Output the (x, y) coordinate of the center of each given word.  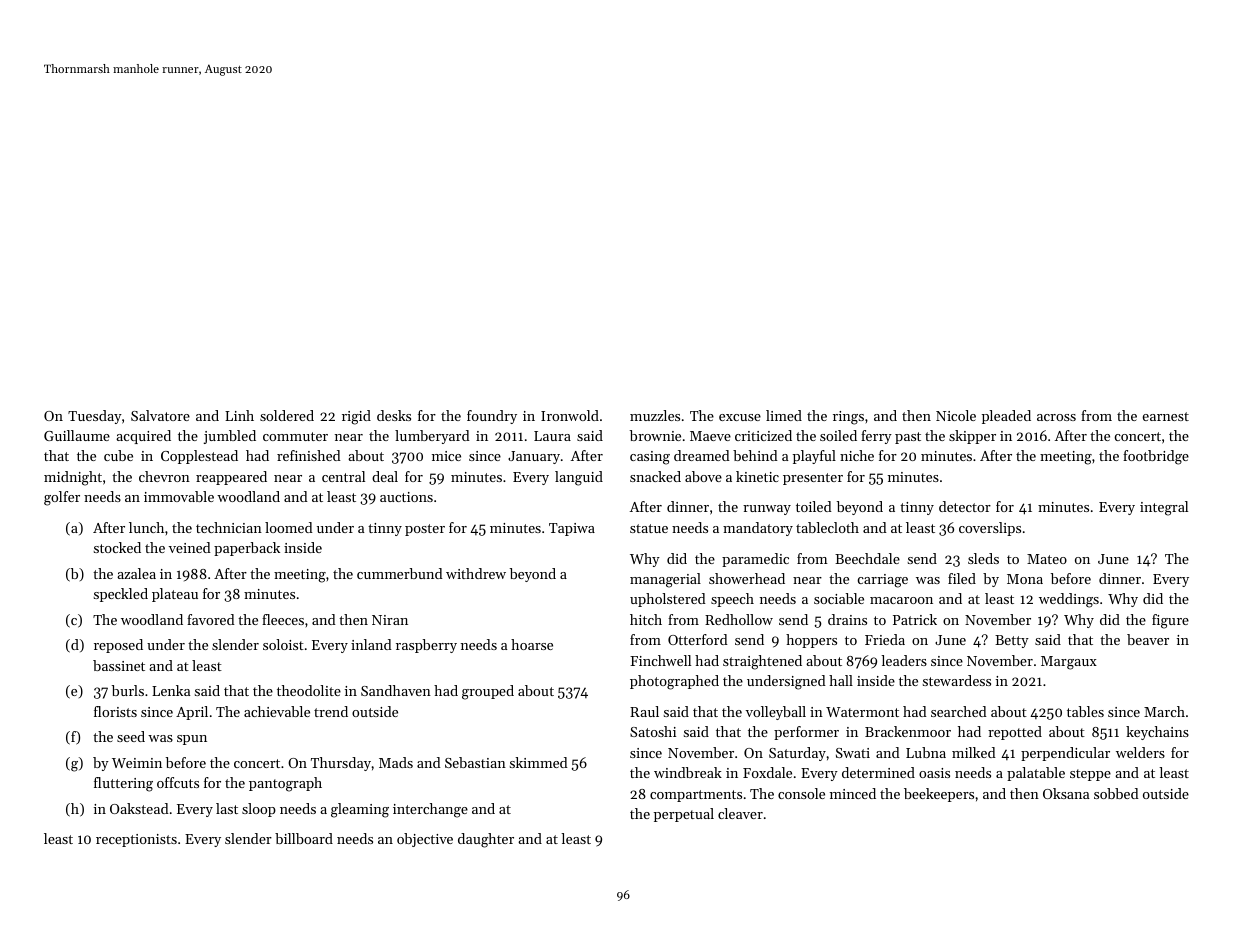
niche (857, 455)
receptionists (136, 840)
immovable (179, 496)
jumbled (230, 437)
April (192, 713)
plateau (175, 595)
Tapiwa (572, 529)
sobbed (1116, 793)
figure (1170, 621)
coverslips (990, 529)
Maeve (710, 436)
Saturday (797, 754)
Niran (390, 620)
